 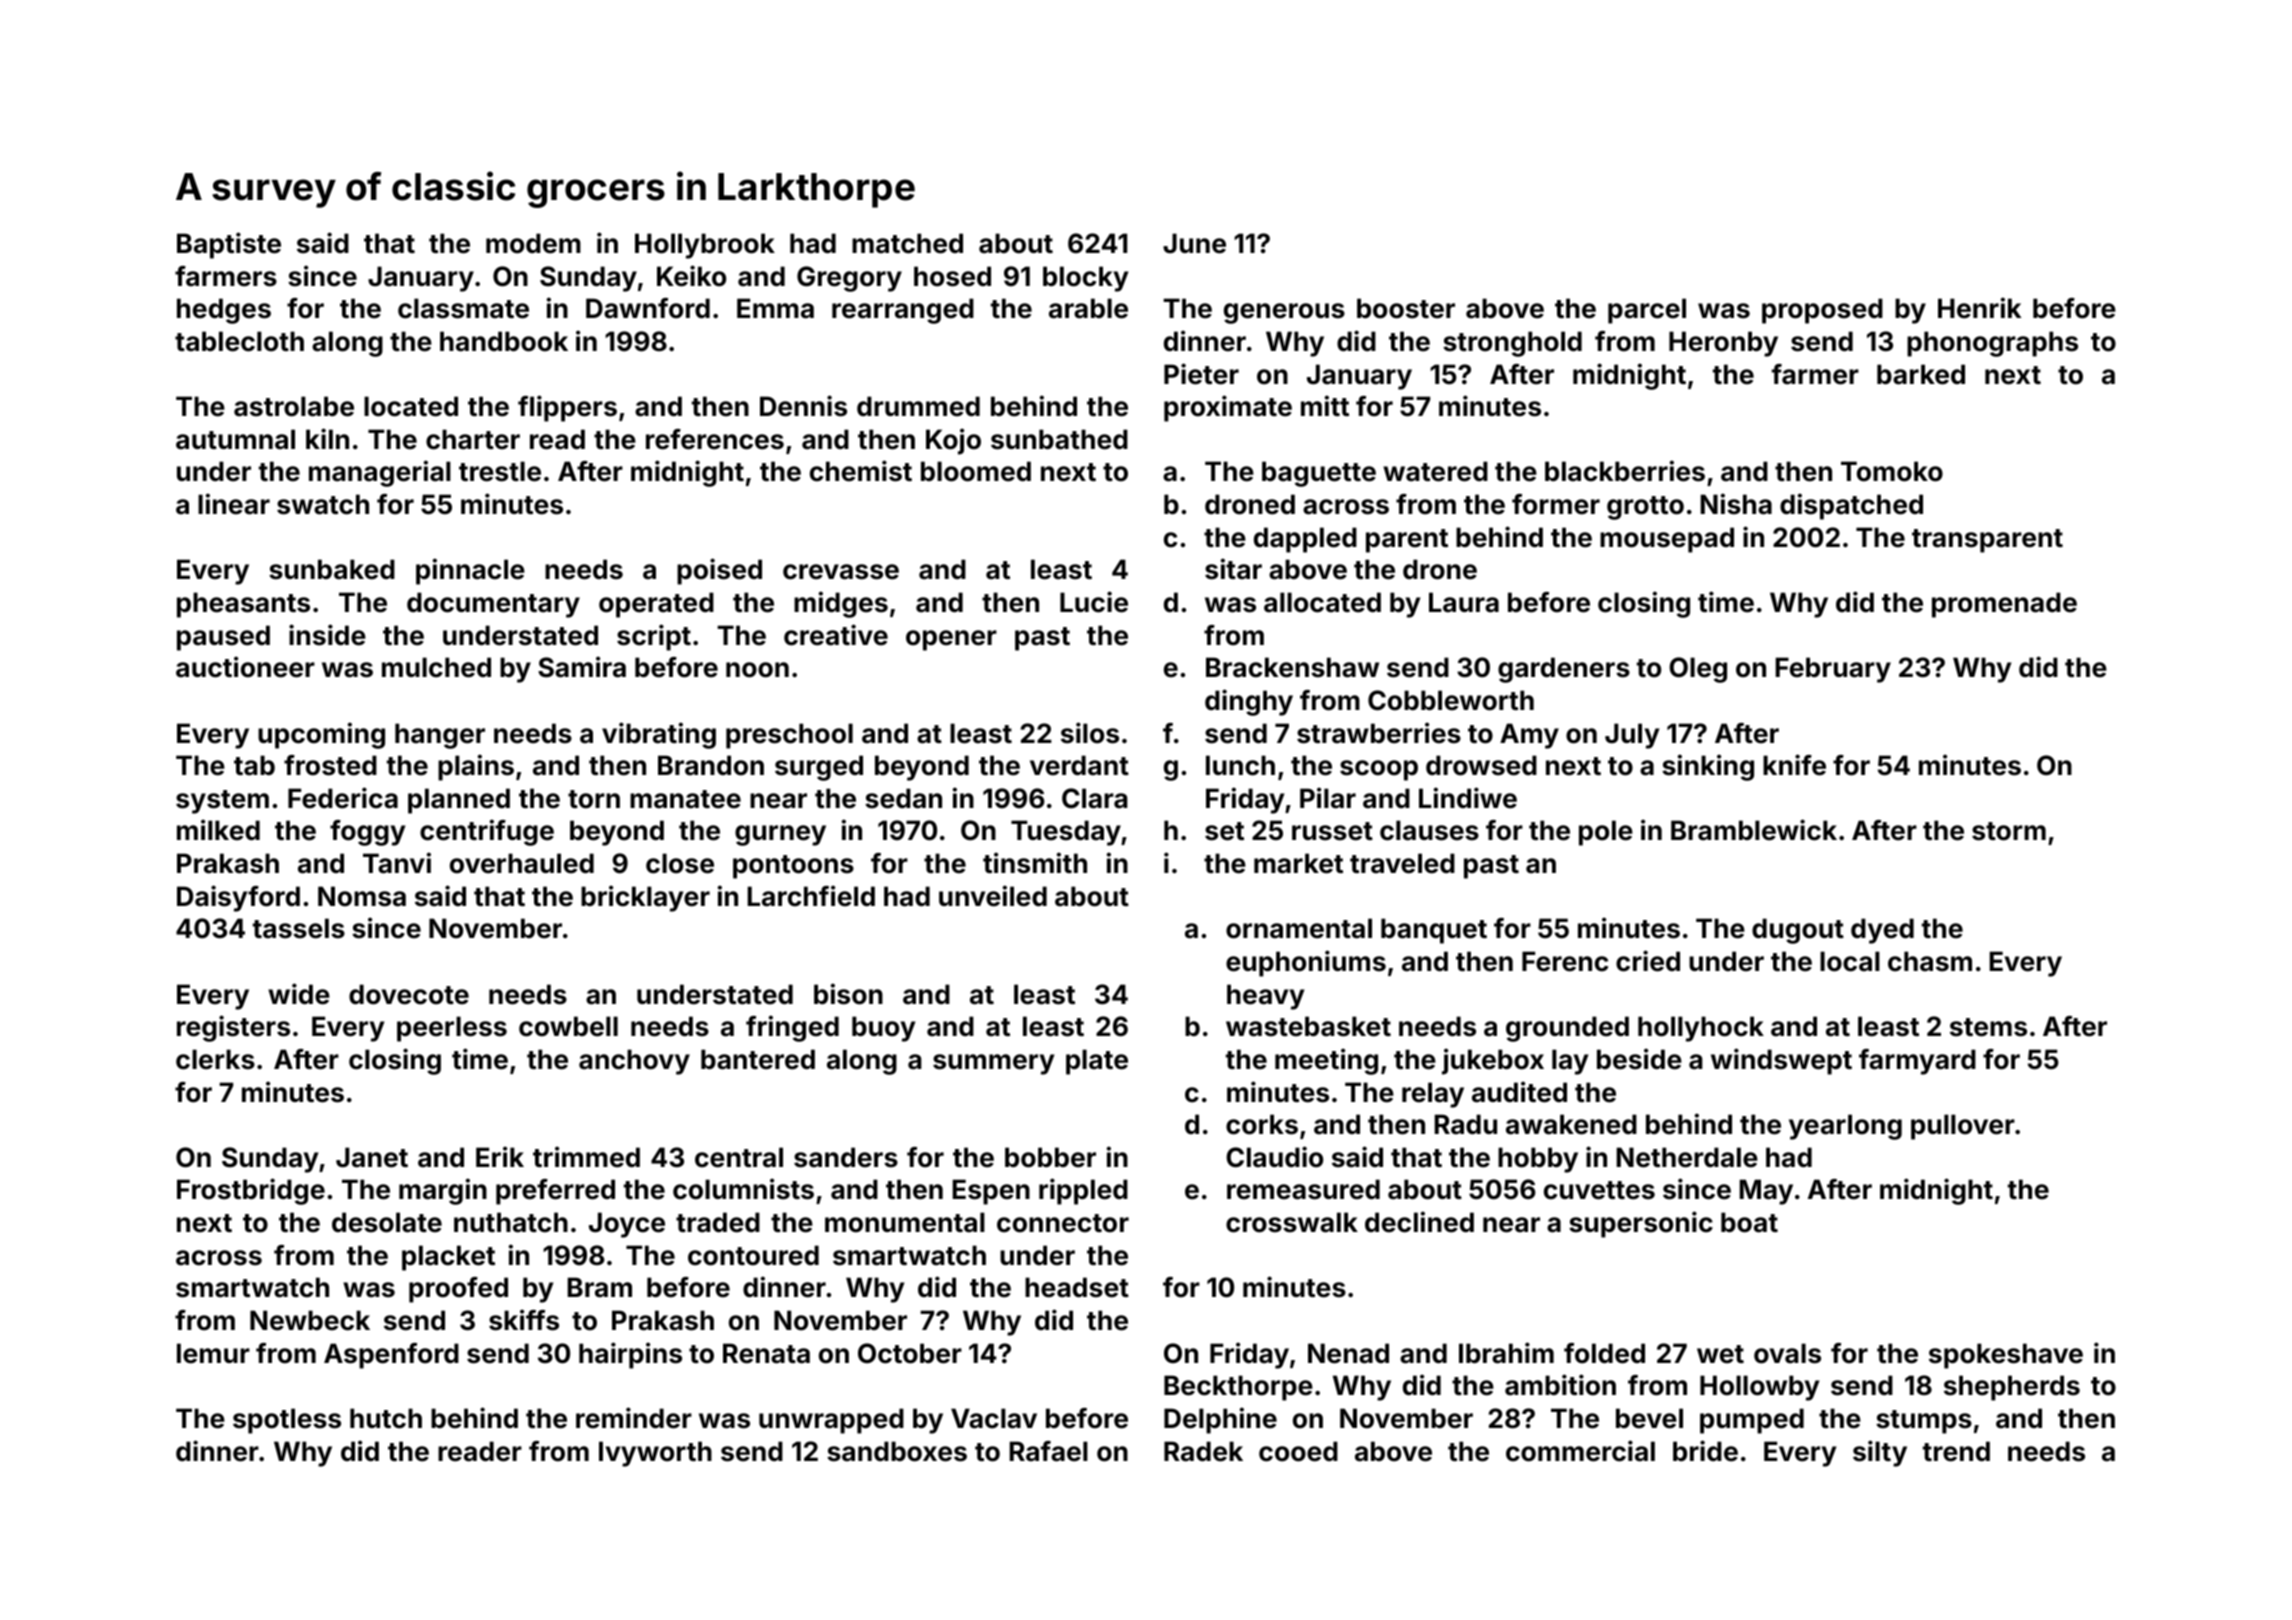 What do you see at coordinates (993, 896) in the screenshot?
I see `unveiled` at bounding box center [993, 896].
